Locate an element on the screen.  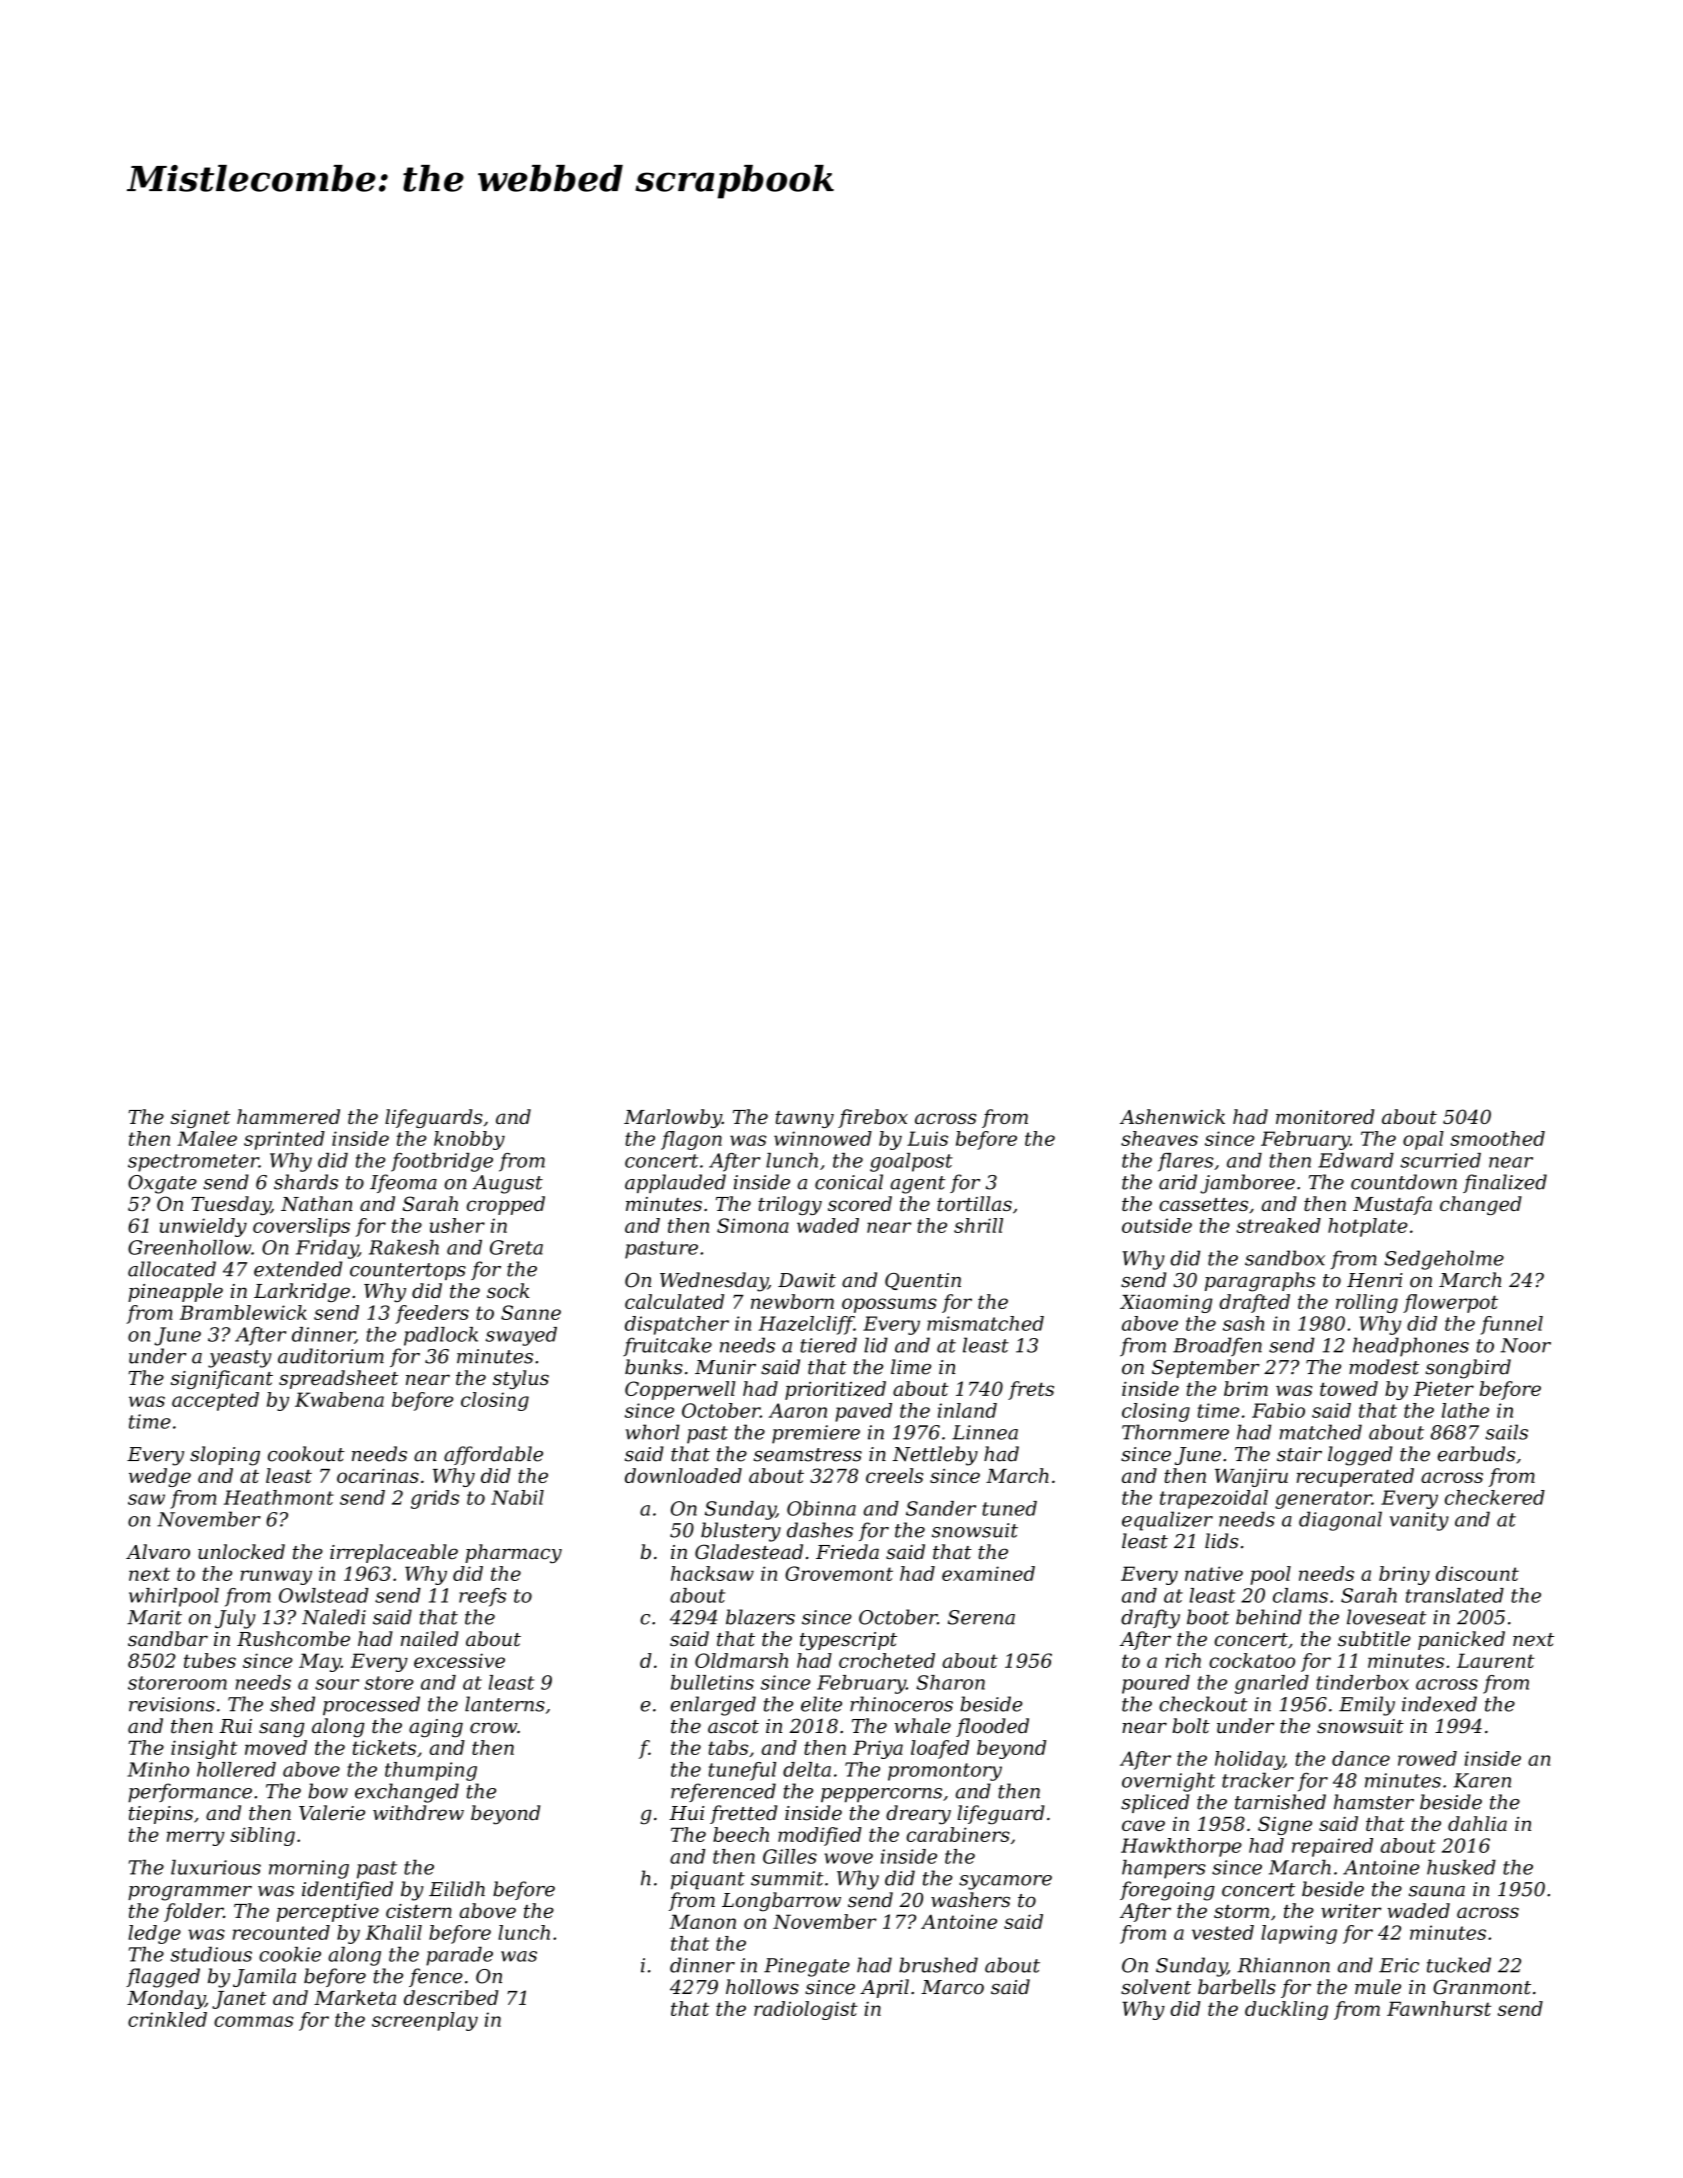
tinderbox is located at coordinates (1362, 1682).
